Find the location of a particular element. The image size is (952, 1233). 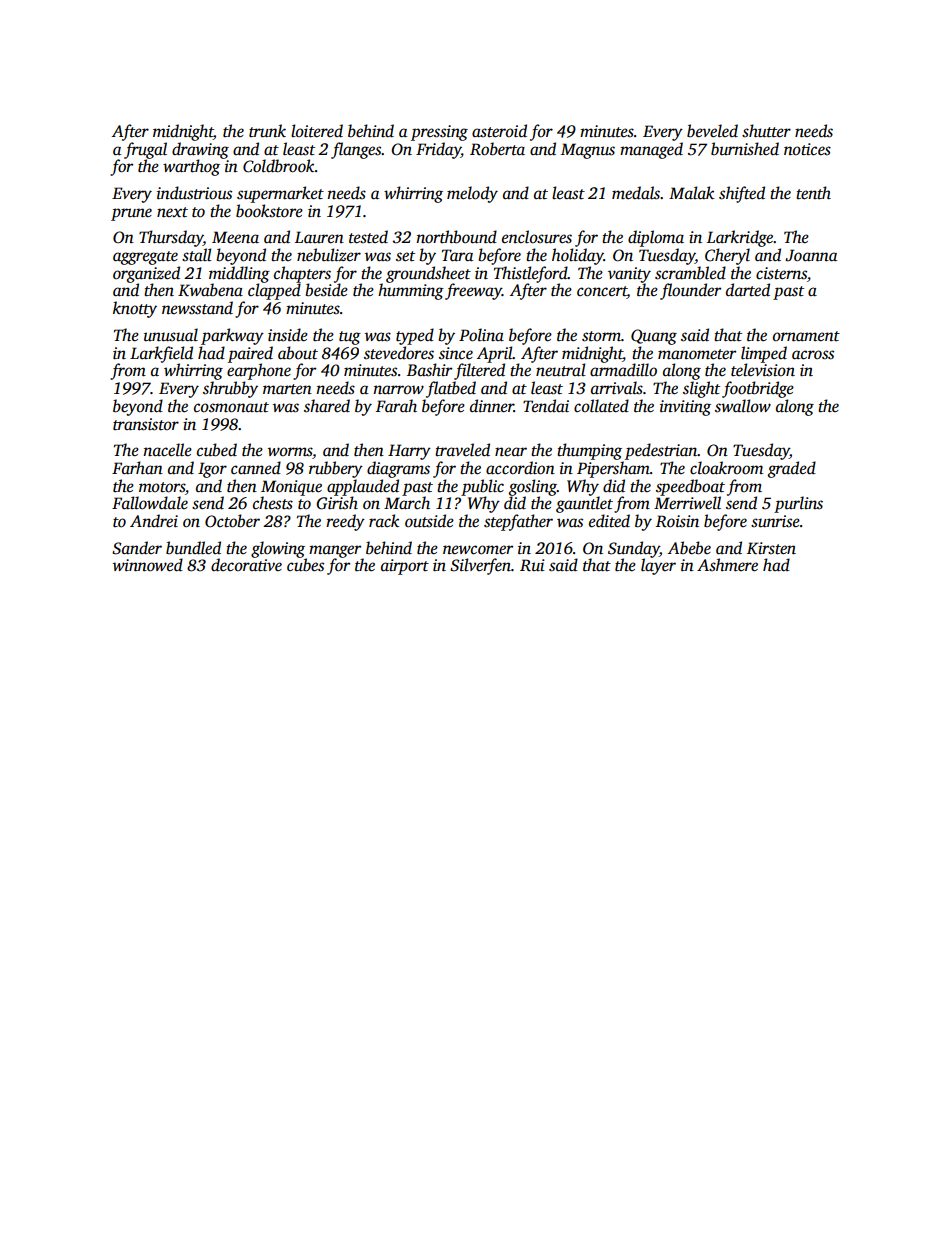

Silverfen is located at coordinates (480, 566).
